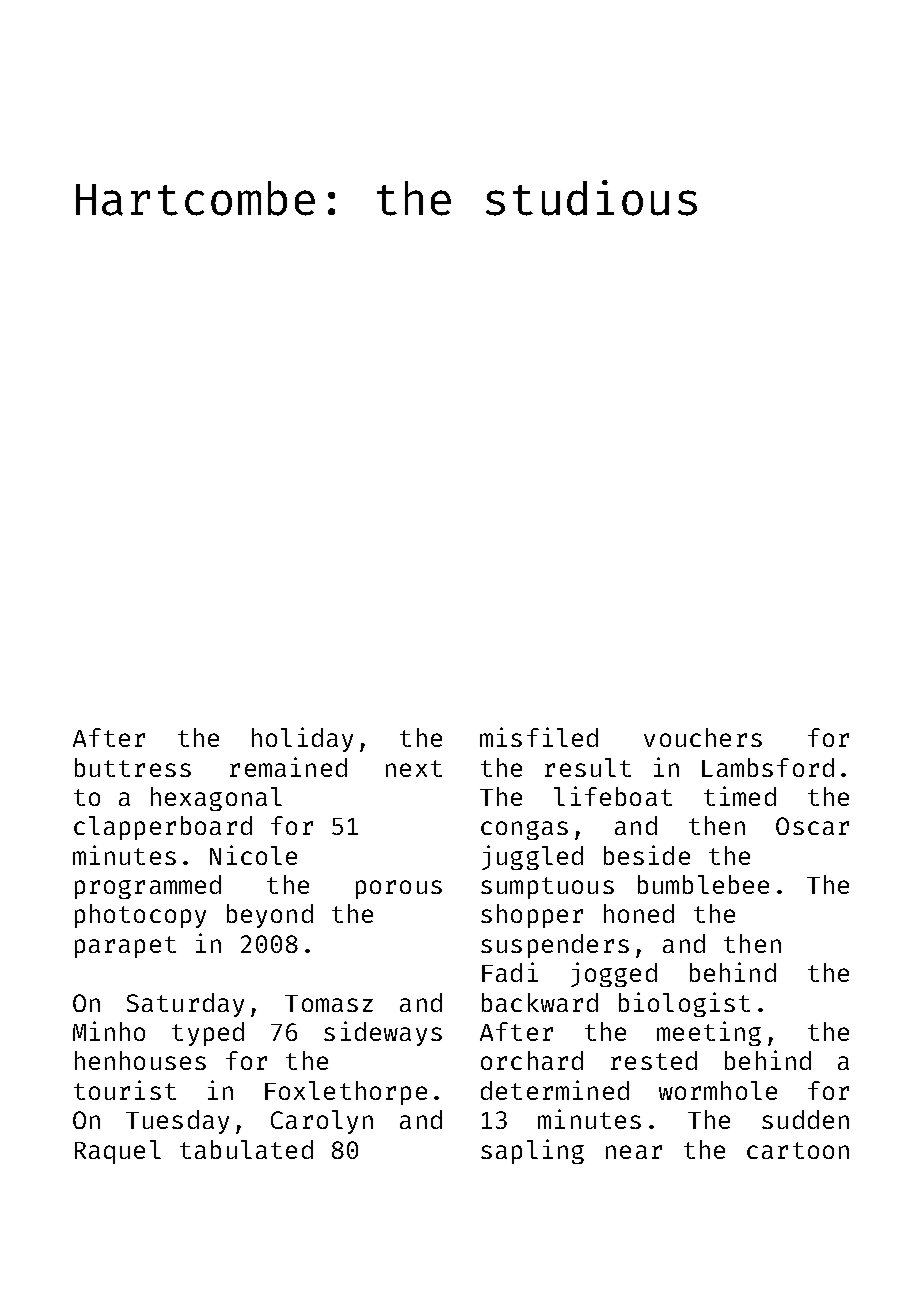 The width and height of the screenshot is (924, 1311). What do you see at coordinates (109, 1031) in the screenshot?
I see `Minho` at bounding box center [109, 1031].
